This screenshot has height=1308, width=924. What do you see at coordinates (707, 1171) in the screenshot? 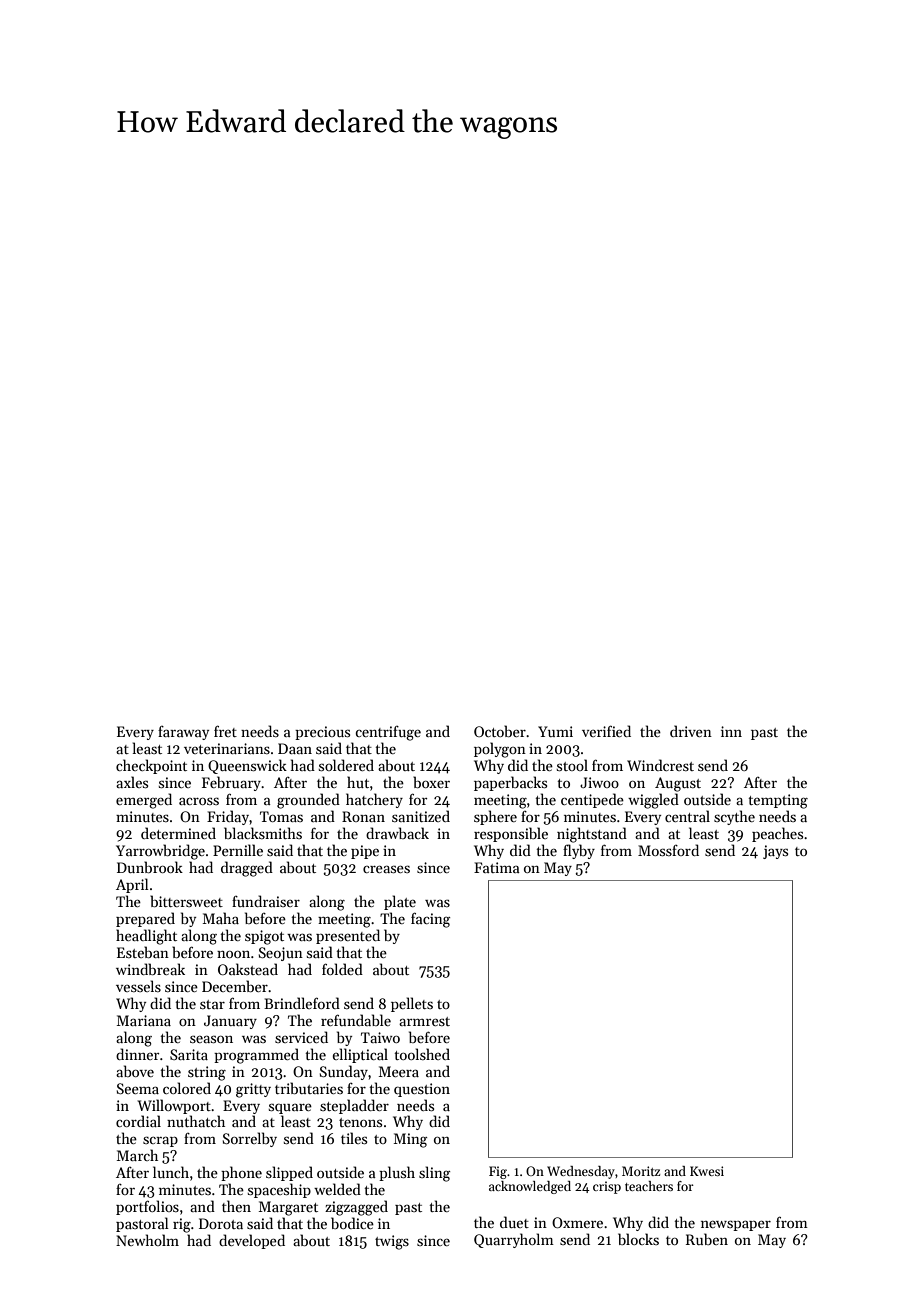
I see `Kwesi` at bounding box center [707, 1171].
